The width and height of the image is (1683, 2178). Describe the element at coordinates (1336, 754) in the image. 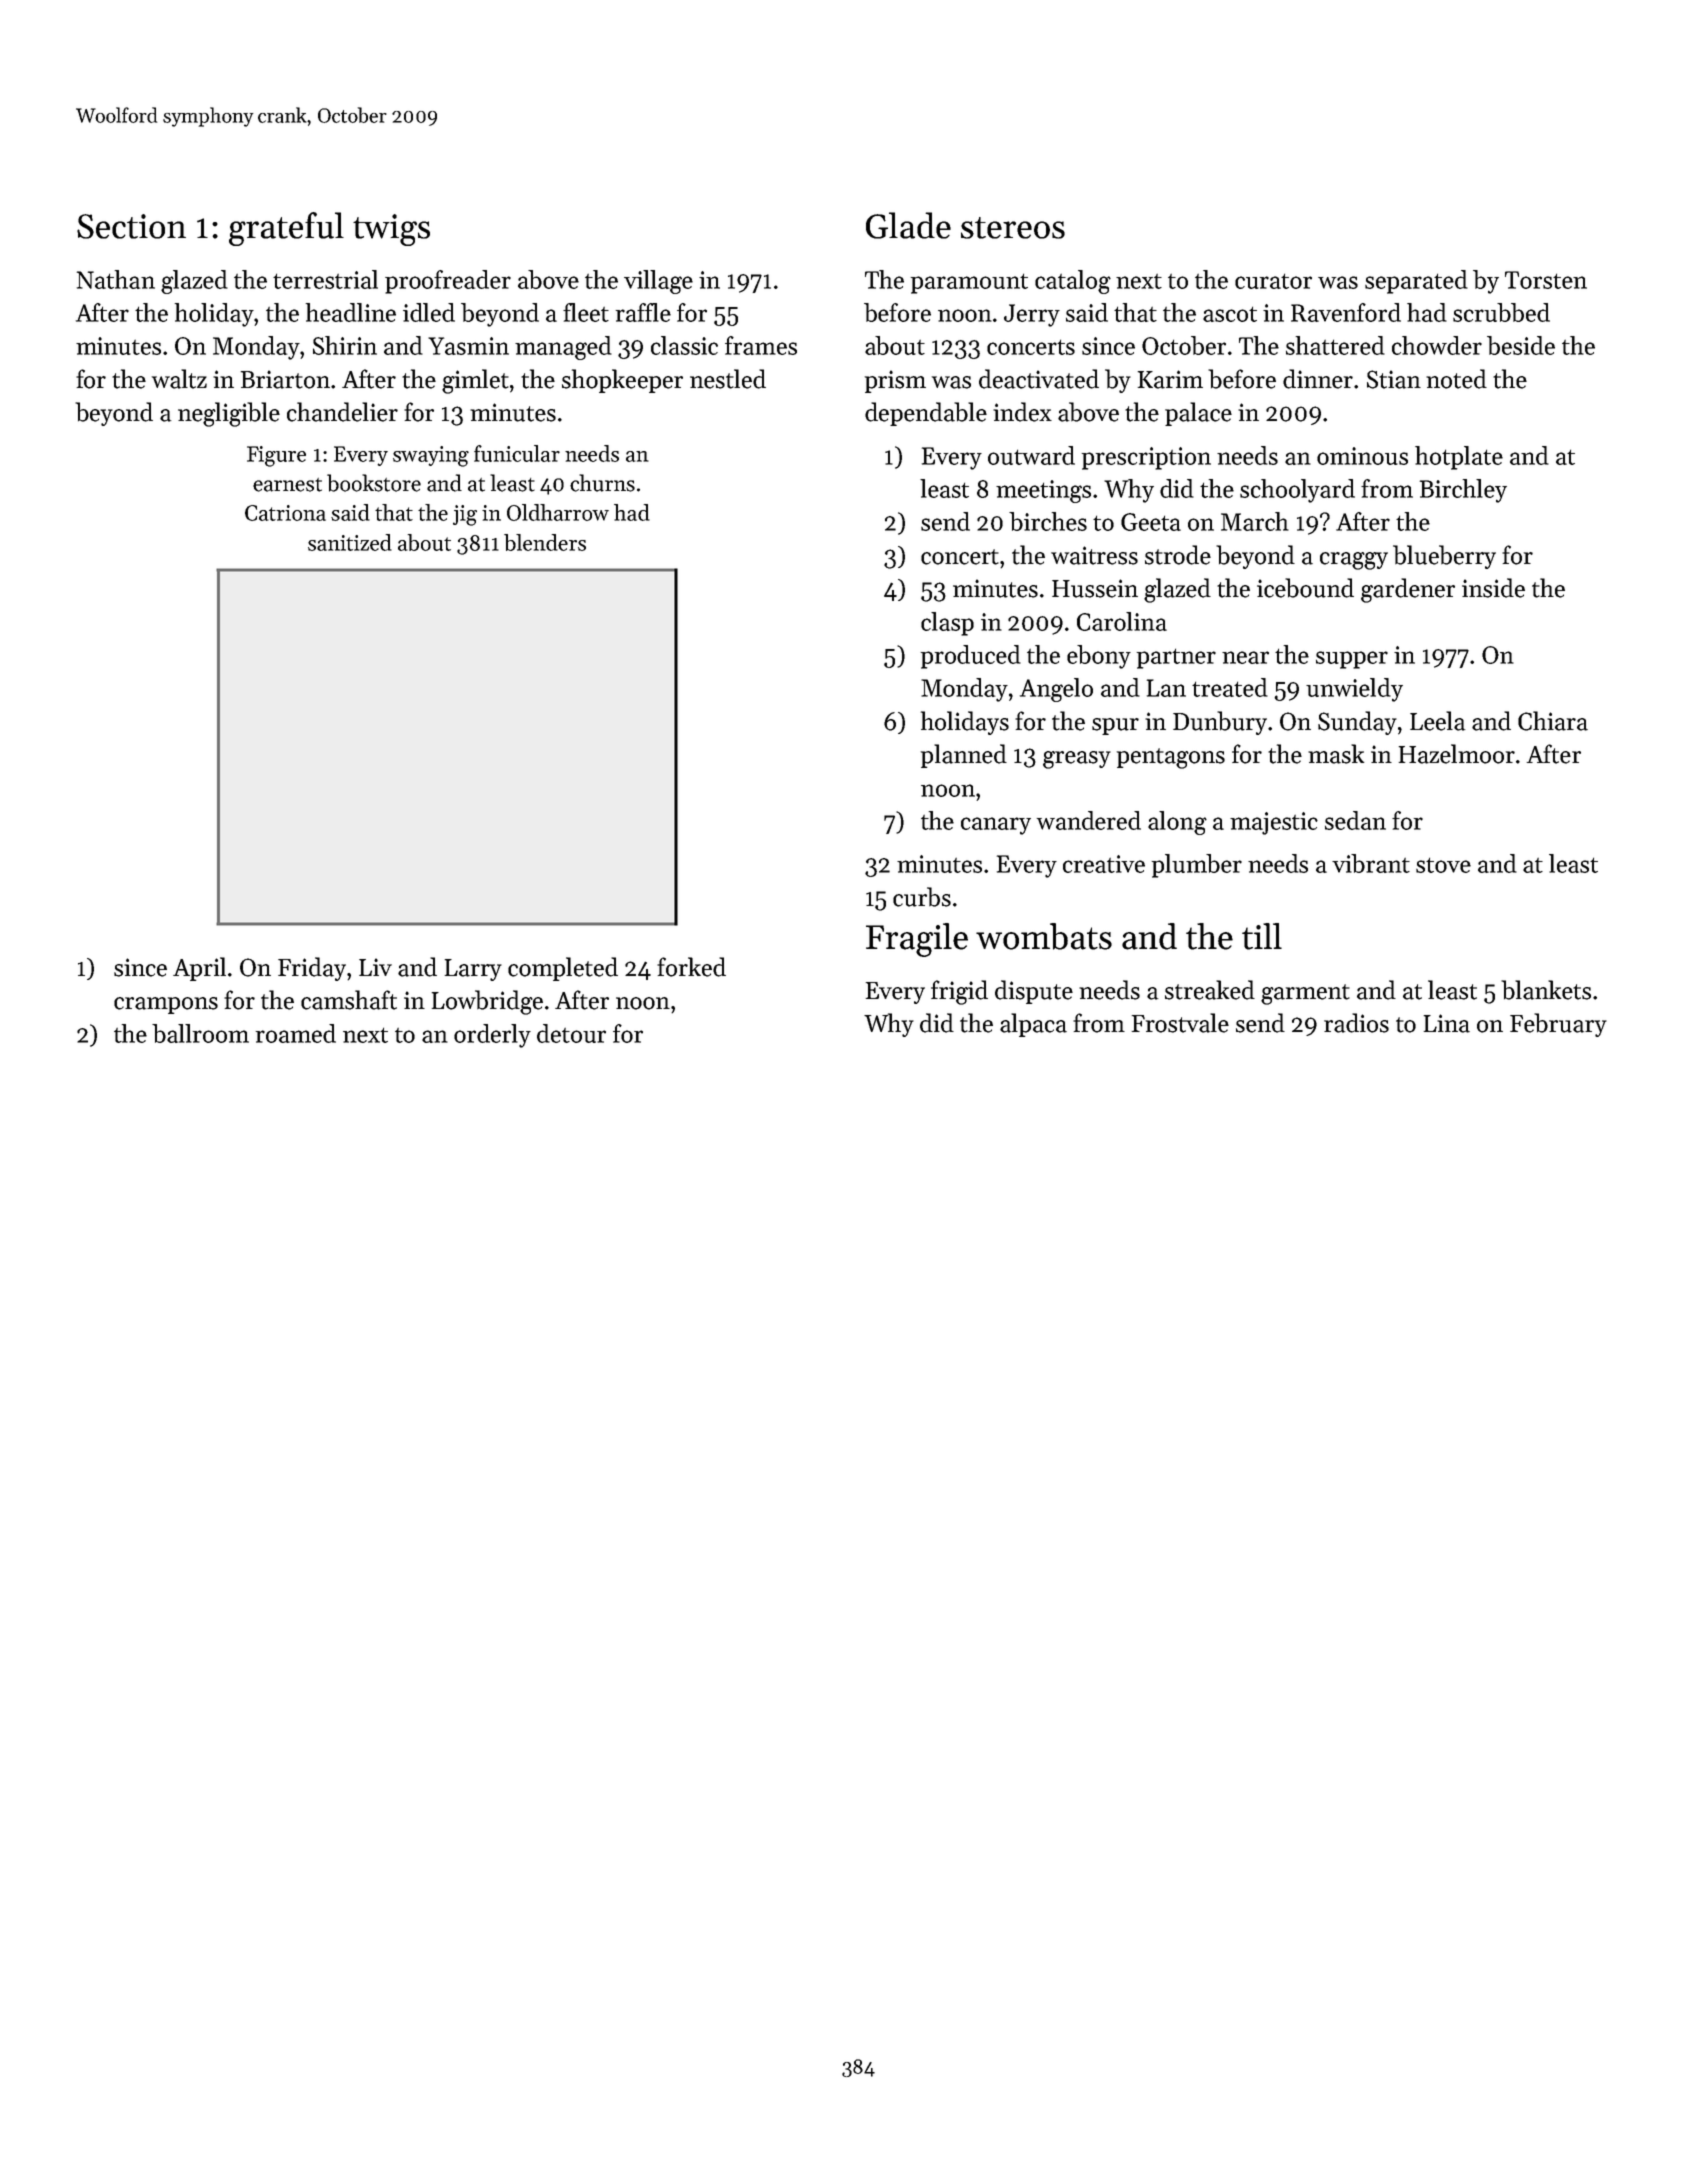

I see `mask` at that location.
